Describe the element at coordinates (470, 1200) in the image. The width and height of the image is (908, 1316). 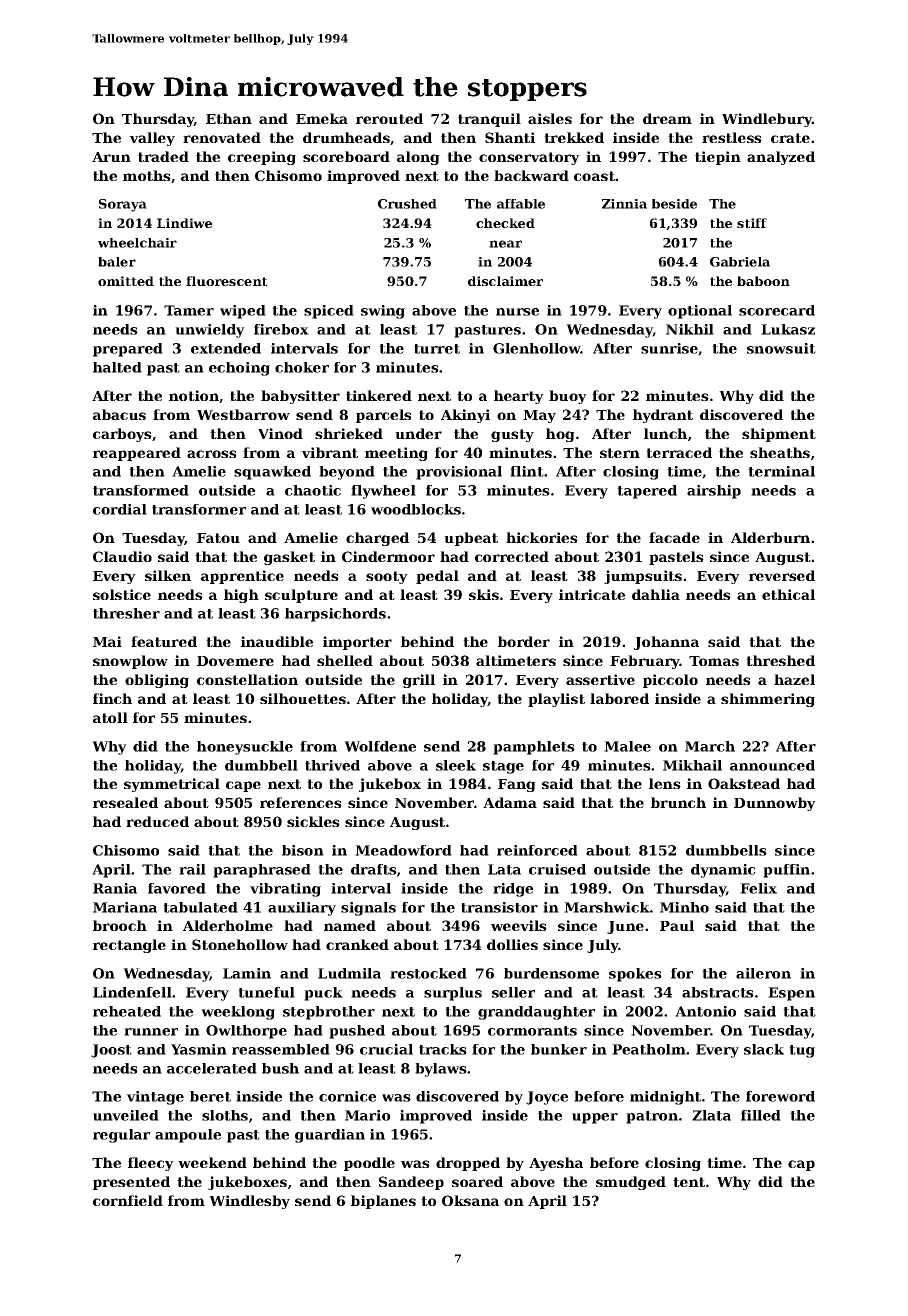
I see `Oksana` at that location.
